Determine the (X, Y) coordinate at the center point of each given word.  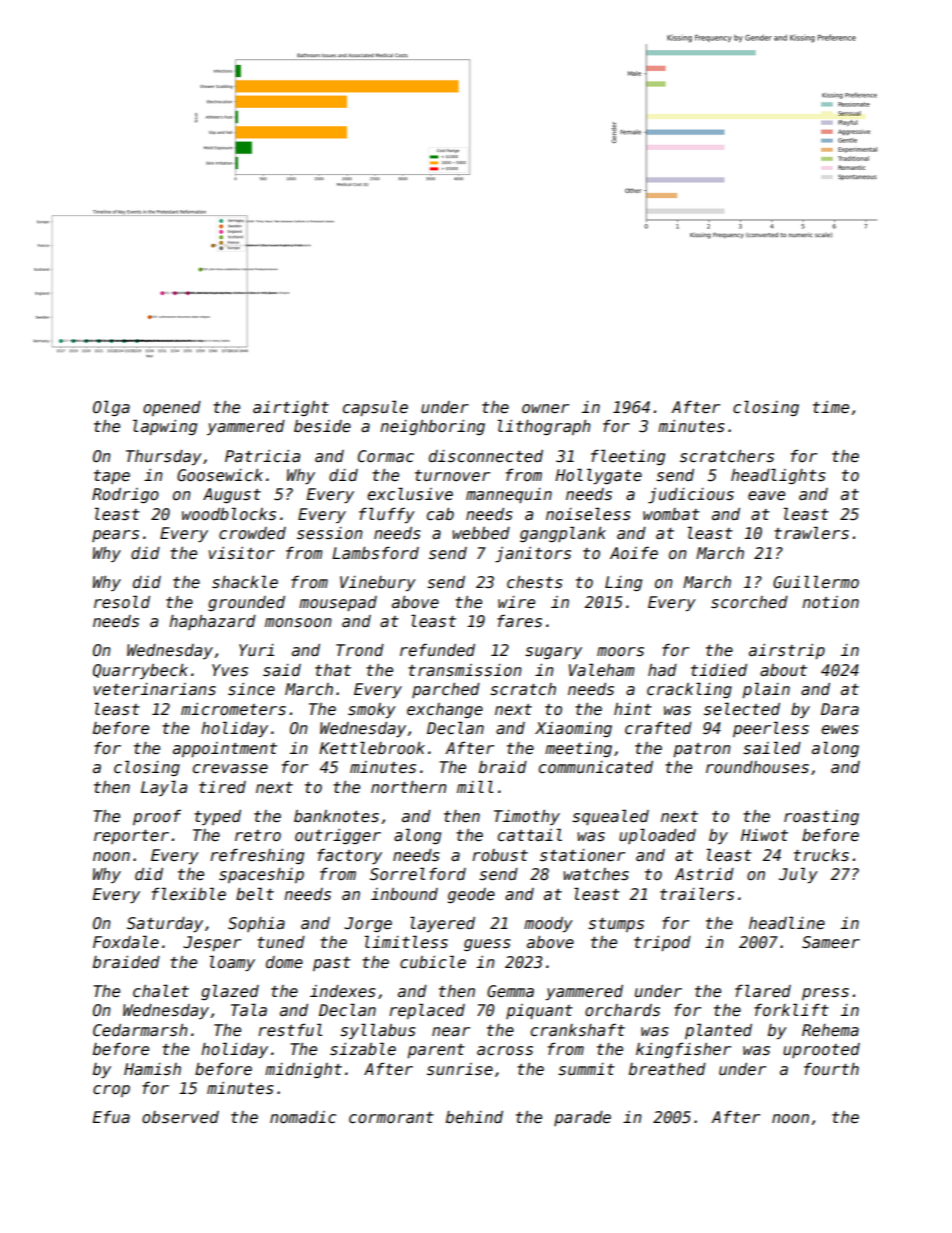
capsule (375, 408)
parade (582, 1118)
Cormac (386, 456)
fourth (831, 1069)
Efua (111, 1117)
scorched (749, 602)
